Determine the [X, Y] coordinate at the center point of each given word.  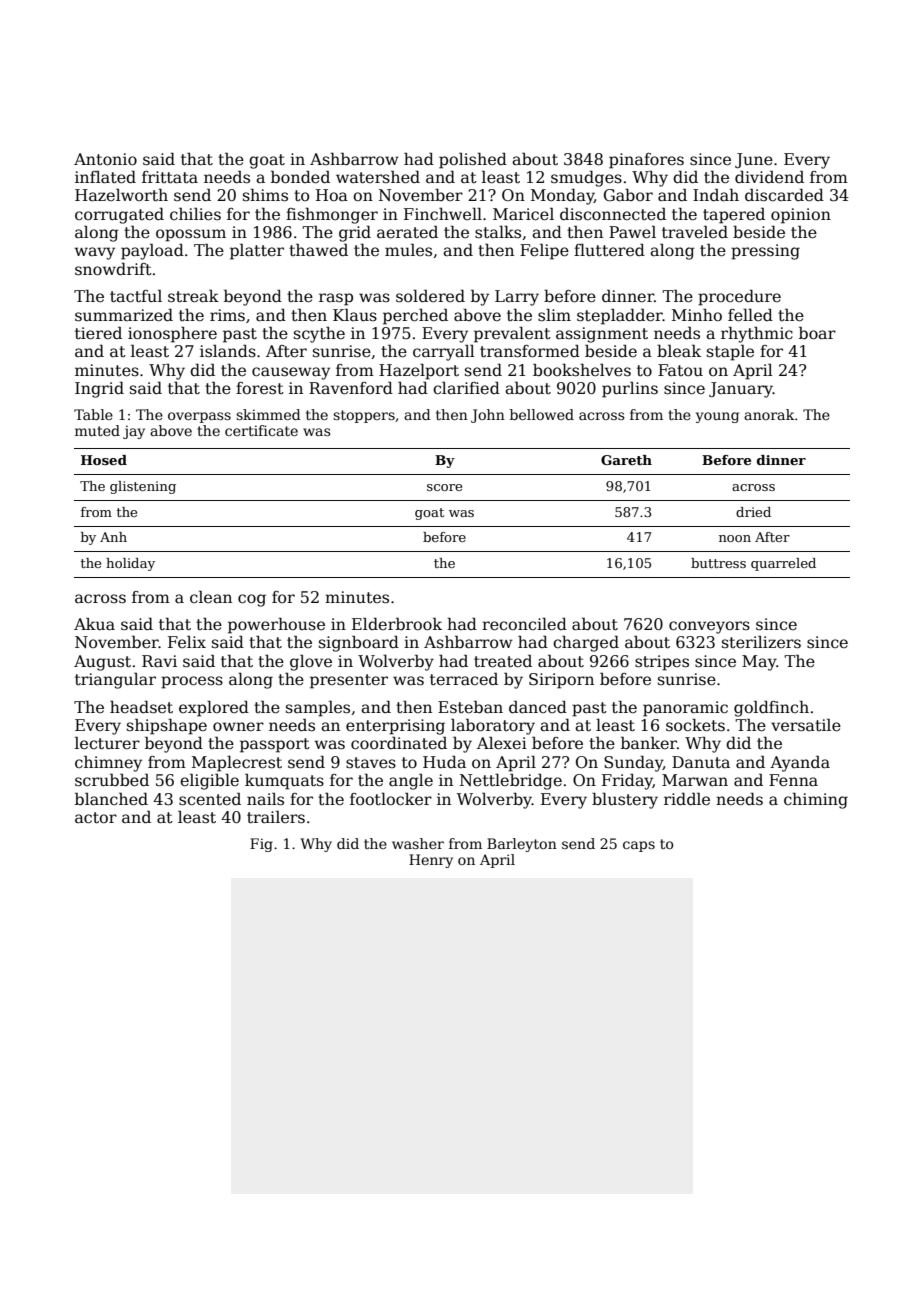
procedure [739, 298]
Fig [261, 845]
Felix [187, 641]
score [444, 487]
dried [753, 512]
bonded [300, 177]
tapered [734, 215]
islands [228, 351]
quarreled [783, 564]
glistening [143, 487]
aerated [407, 232]
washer [418, 843]
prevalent [512, 335]
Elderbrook [397, 624]
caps [639, 846]
